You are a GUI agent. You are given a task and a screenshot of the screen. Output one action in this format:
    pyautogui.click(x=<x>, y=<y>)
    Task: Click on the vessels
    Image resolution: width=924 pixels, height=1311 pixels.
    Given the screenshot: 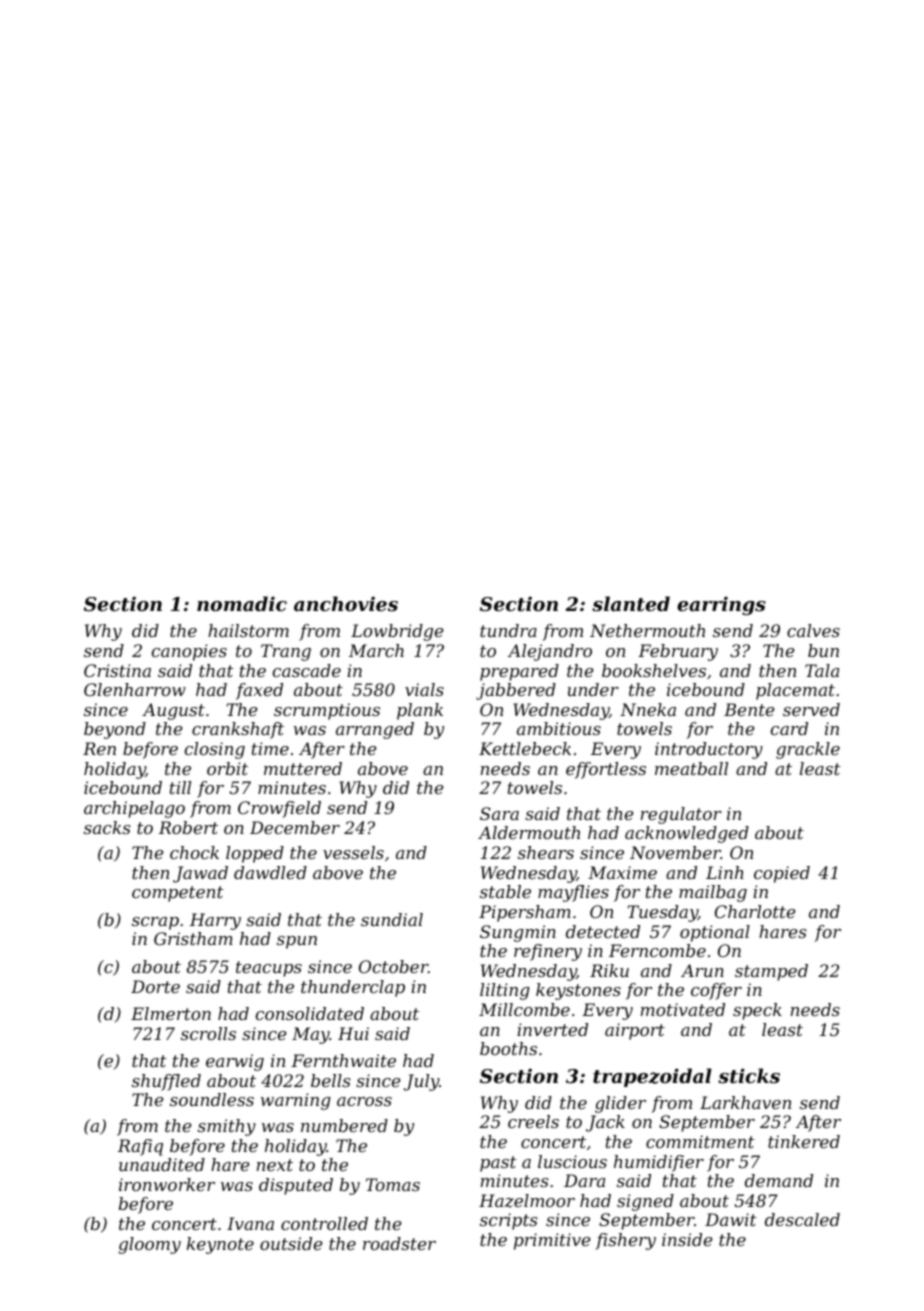 What is the action you would take?
    pyautogui.click(x=353, y=852)
